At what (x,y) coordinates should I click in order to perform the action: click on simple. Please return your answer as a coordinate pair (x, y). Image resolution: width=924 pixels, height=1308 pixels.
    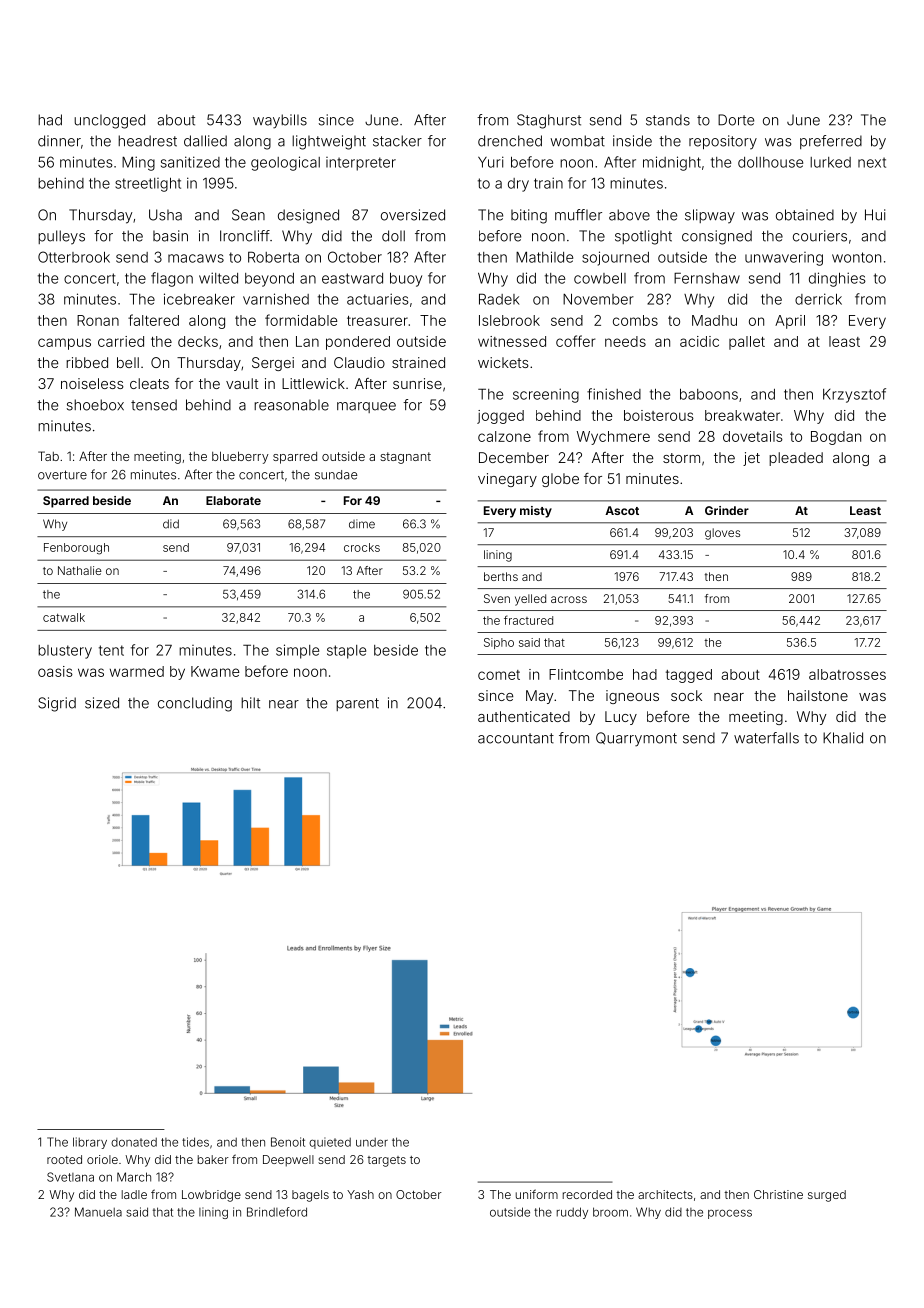
    Looking at the image, I should click on (297, 651).
